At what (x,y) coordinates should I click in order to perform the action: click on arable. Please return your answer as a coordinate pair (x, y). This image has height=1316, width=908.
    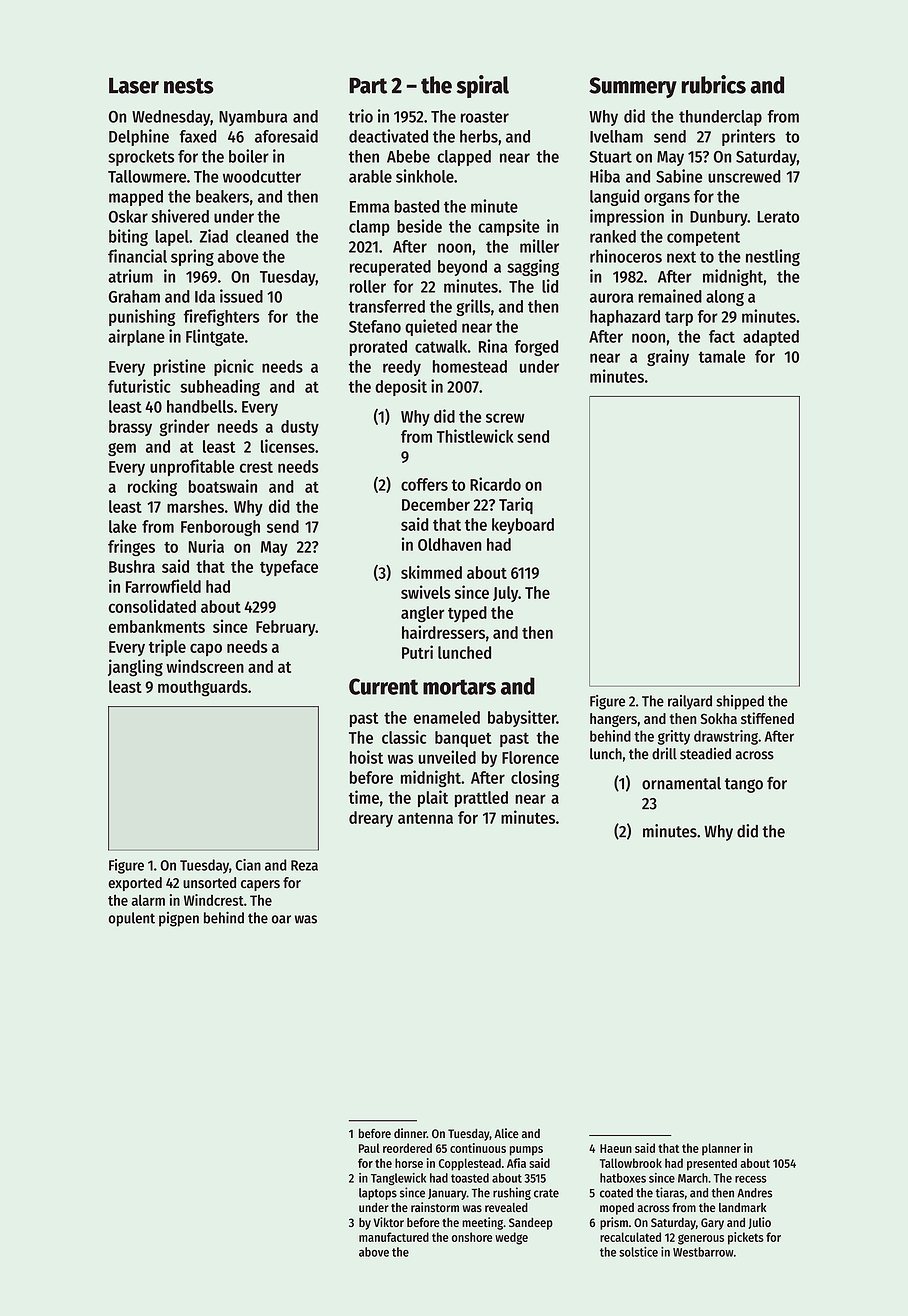
    Looking at the image, I should click on (370, 176).
